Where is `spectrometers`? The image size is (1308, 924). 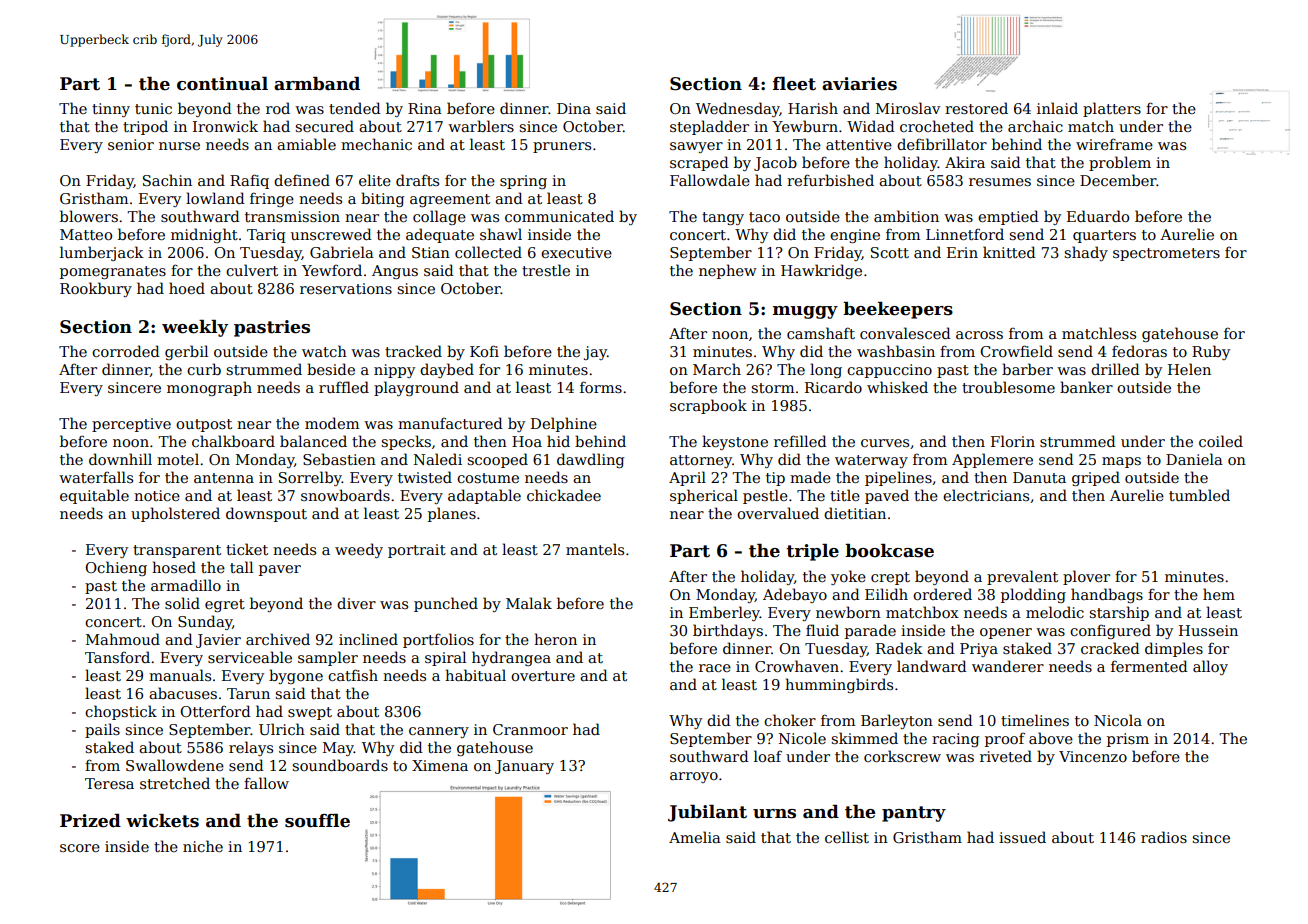 spectrometers is located at coordinates (1166, 254).
